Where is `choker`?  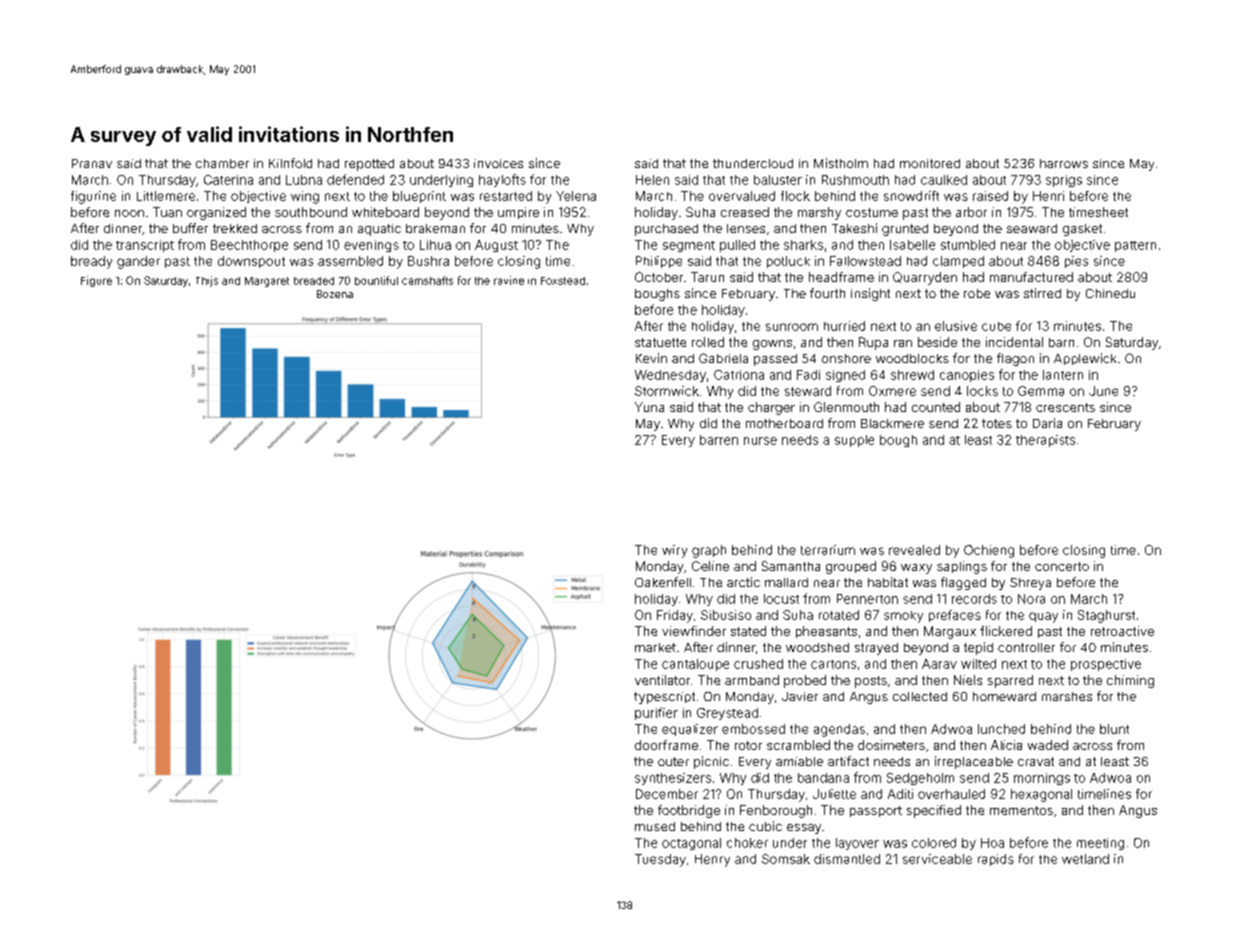
choker is located at coordinates (747, 843).
